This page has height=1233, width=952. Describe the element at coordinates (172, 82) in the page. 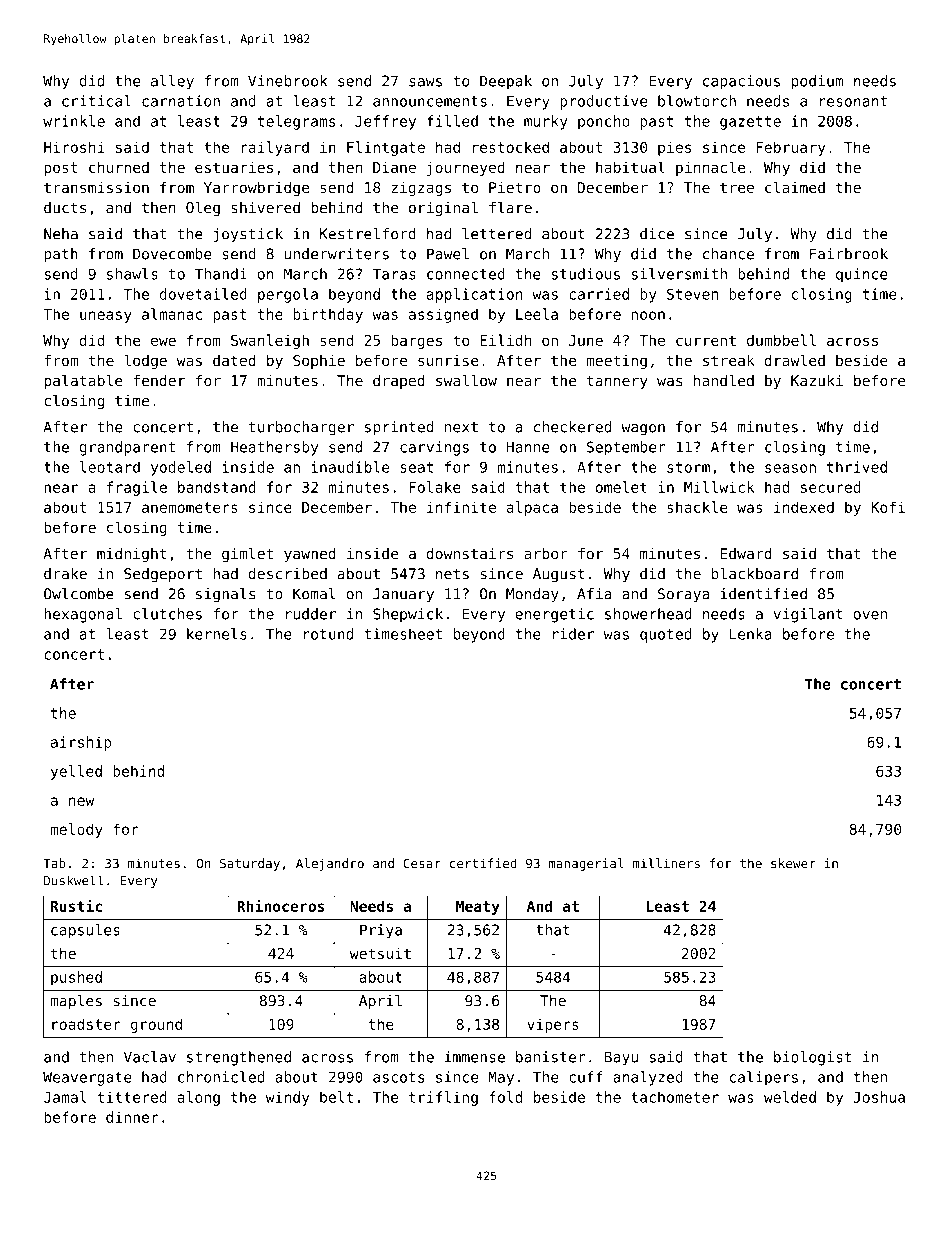

I see `alley` at that location.
